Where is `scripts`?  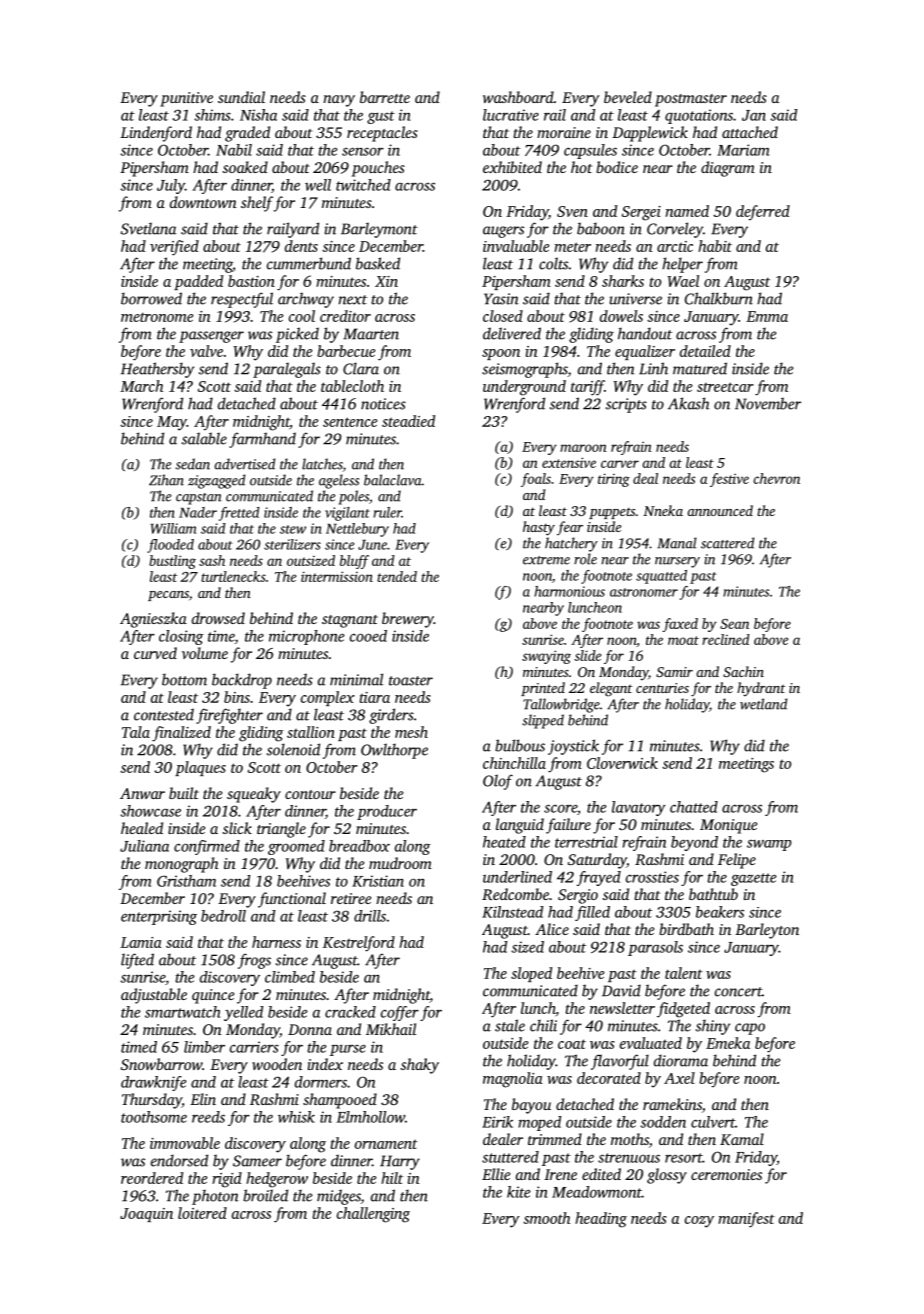 scripts is located at coordinates (626, 405).
